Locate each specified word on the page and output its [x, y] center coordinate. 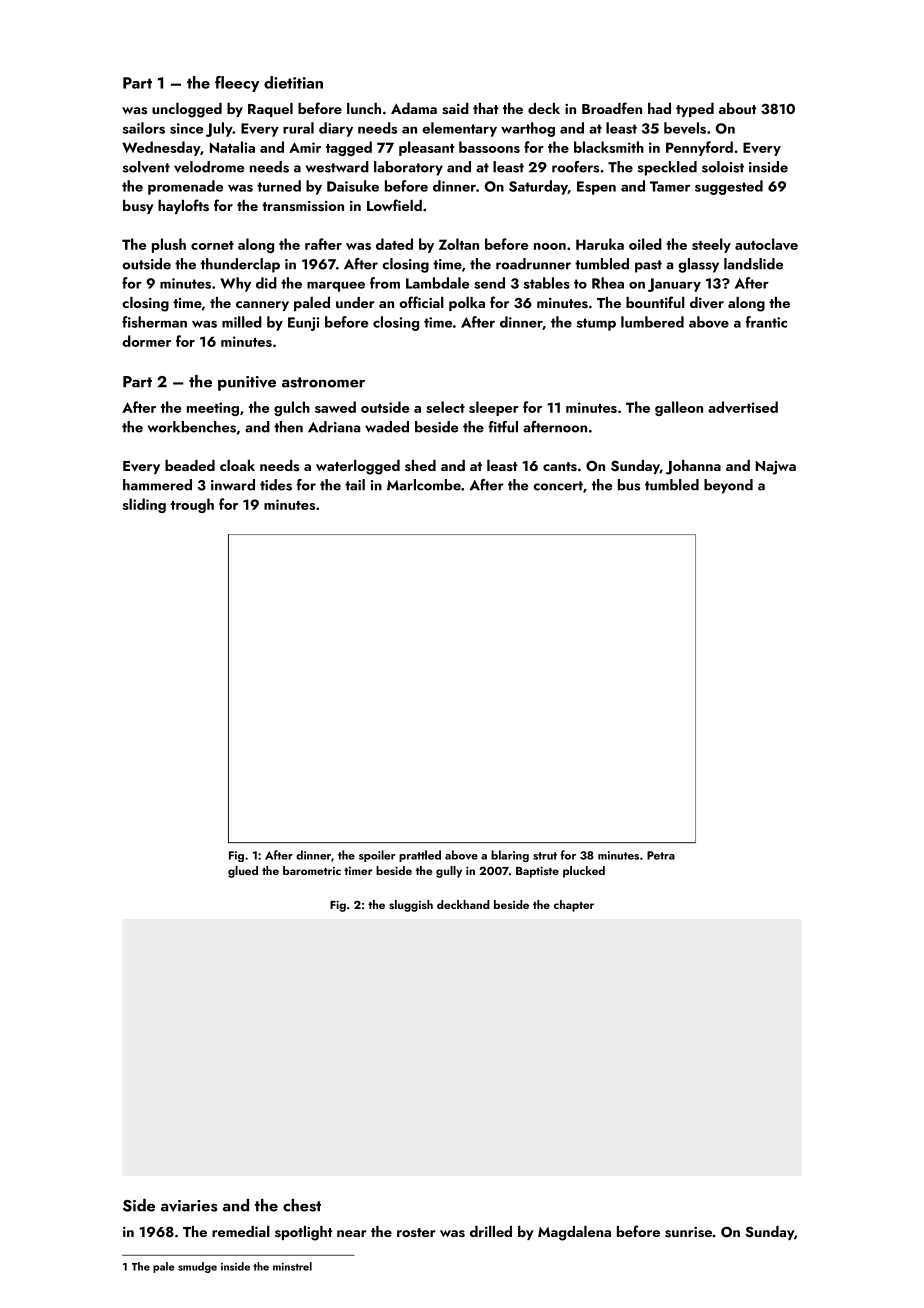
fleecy [237, 84]
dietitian [293, 82]
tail [355, 485]
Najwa [776, 468]
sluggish [411, 906]
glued [243, 872]
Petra [661, 855]
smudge [197, 1267]
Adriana [334, 427]
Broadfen [612, 108]
